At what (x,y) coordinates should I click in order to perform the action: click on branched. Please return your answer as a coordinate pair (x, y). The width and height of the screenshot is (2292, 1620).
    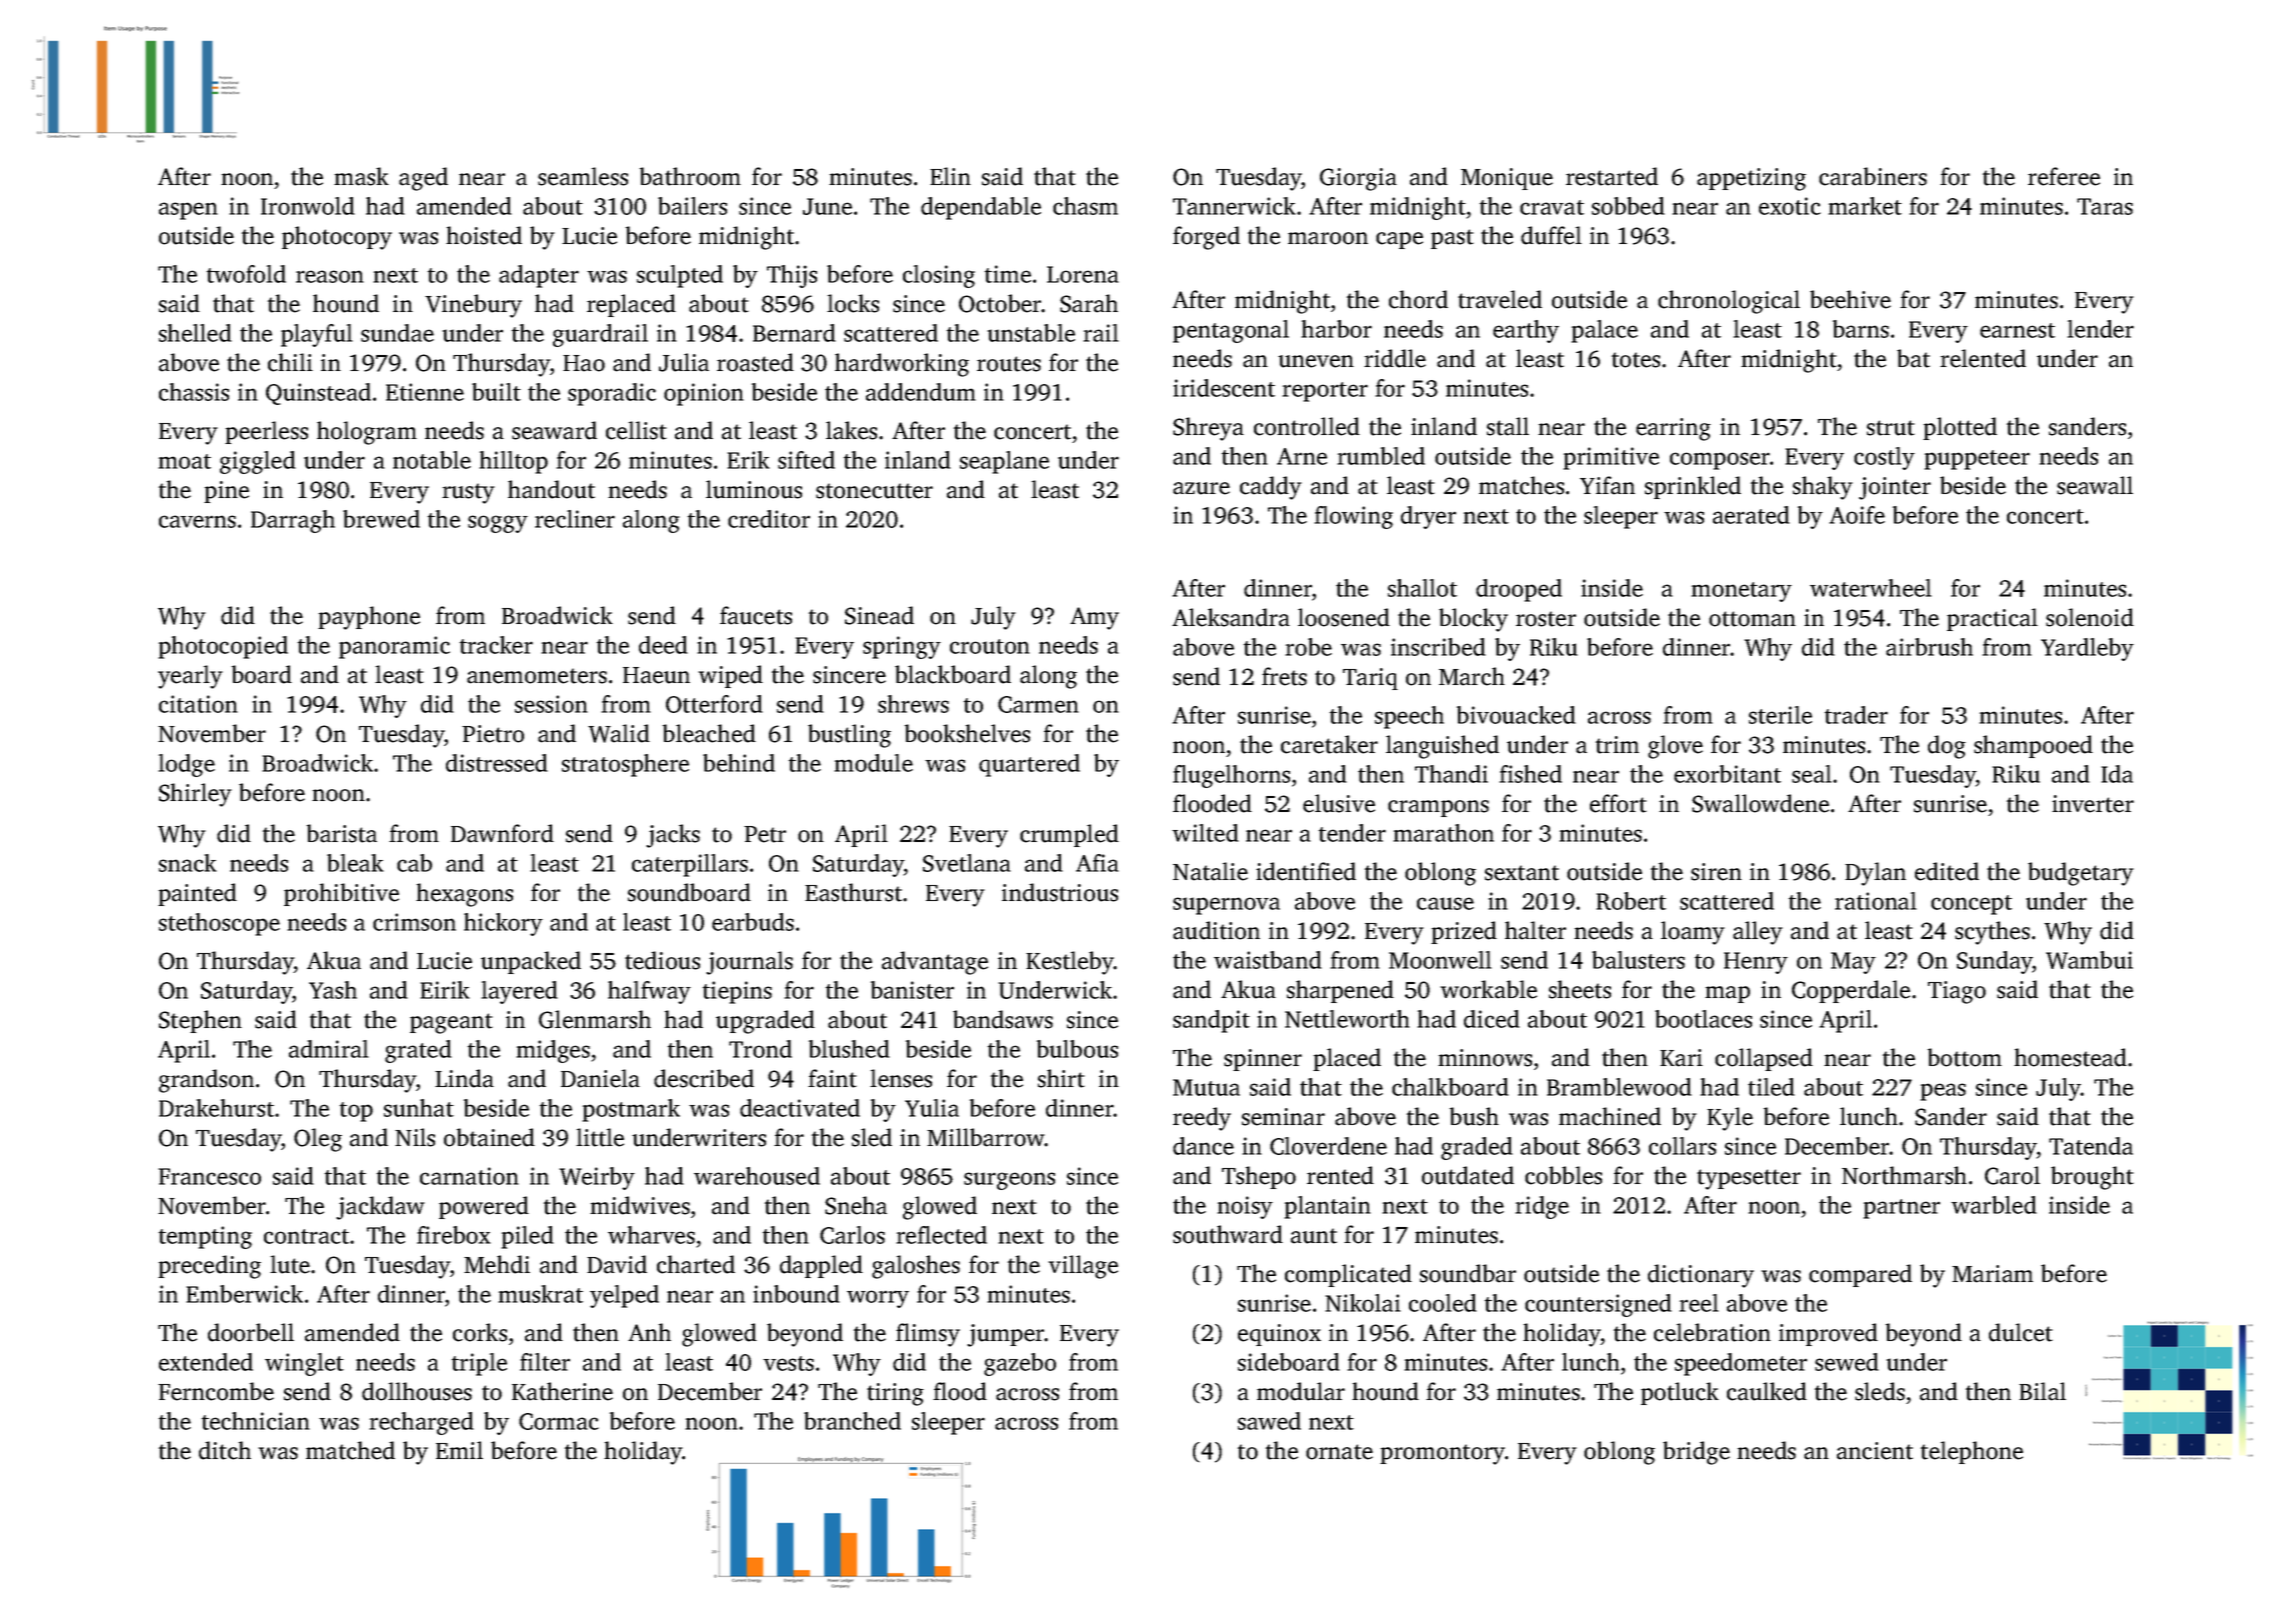
    Looking at the image, I should click on (852, 1421).
